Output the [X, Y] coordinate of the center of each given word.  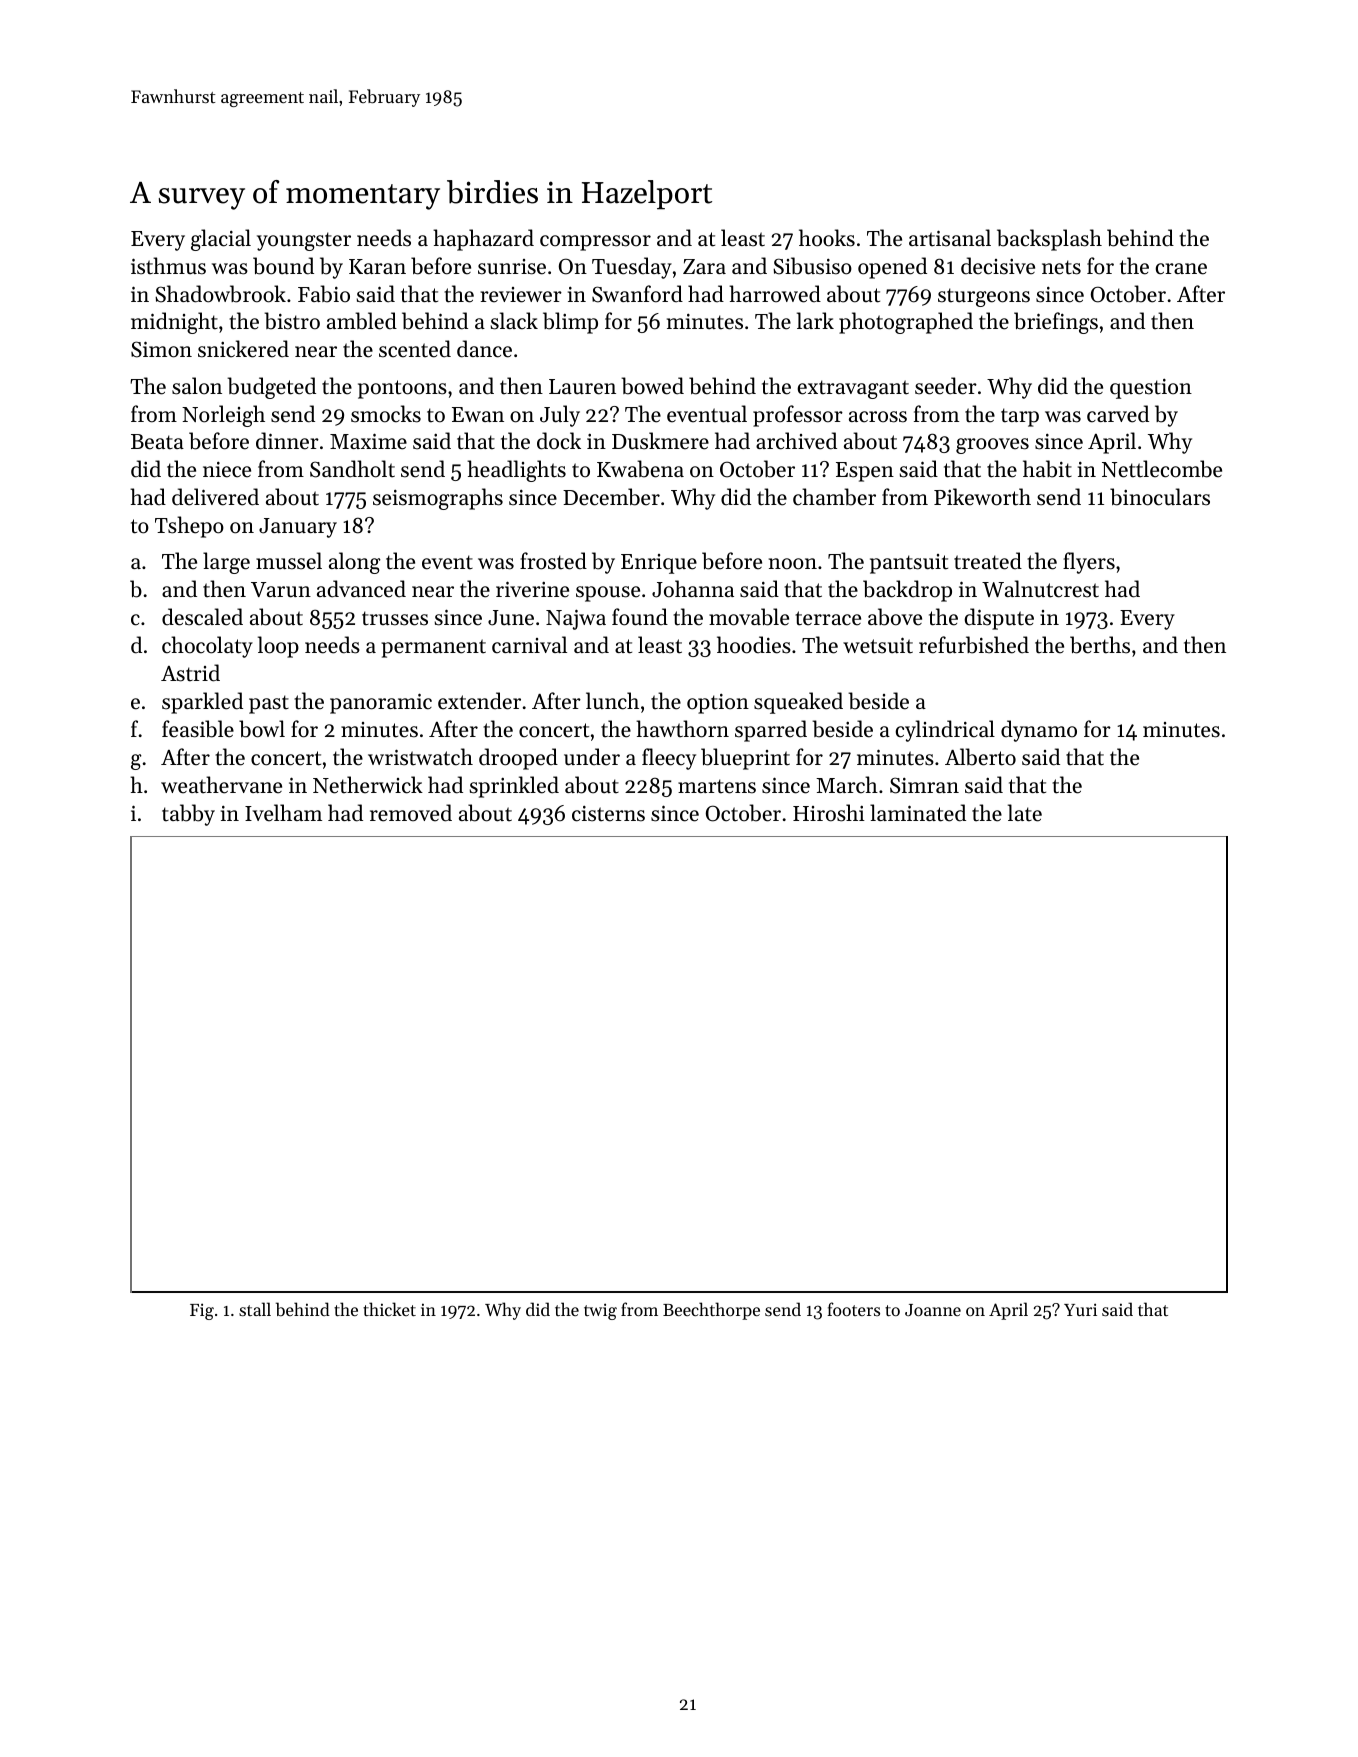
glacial [221, 240]
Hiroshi [829, 813]
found [640, 617]
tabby [188, 815]
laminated [918, 813]
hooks [827, 238]
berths [1100, 645]
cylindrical [945, 731]
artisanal [950, 238]
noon [793, 564]
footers [853, 1309]
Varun [281, 590]
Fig [202, 1311]
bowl [262, 729]
